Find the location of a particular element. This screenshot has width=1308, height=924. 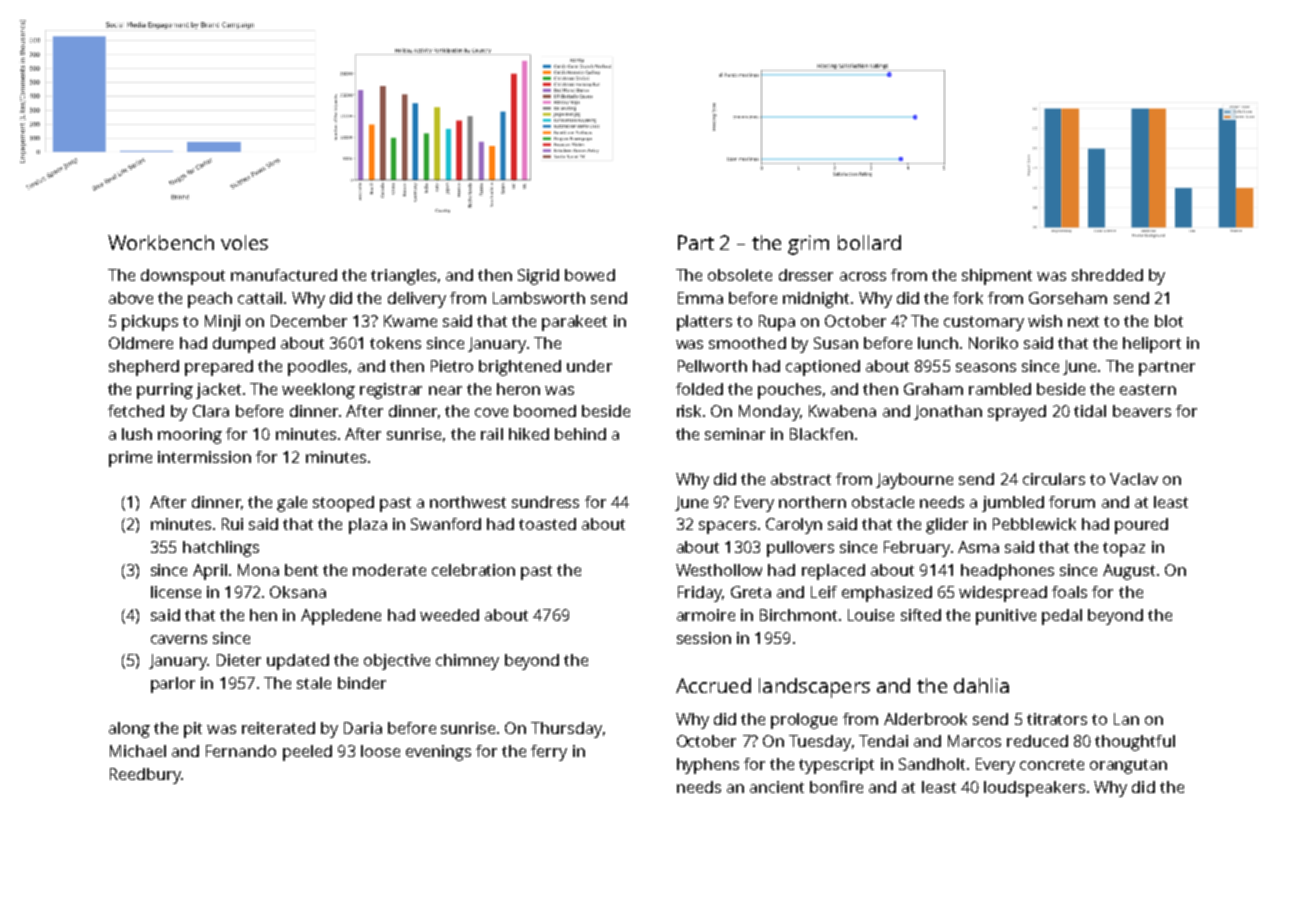

Workbench is located at coordinates (161, 242).
